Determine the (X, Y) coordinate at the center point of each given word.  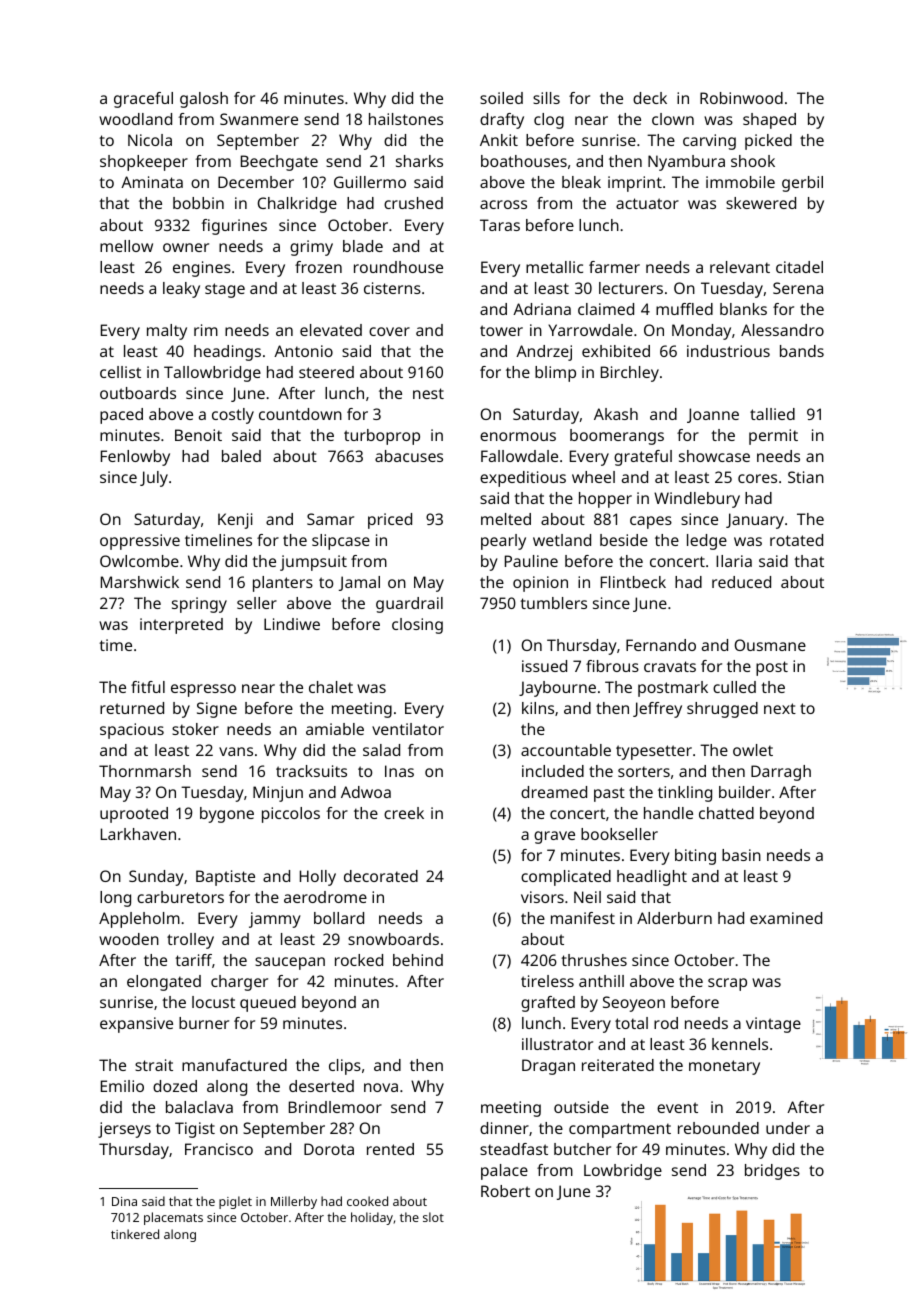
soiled (501, 98)
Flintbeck (633, 582)
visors (542, 897)
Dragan (548, 1067)
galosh (204, 100)
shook (753, 161)
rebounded (718, 1128)
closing (417, 626)
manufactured (234, 1065)
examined (786, 918)
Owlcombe (139, 561)
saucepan (290, 963)
